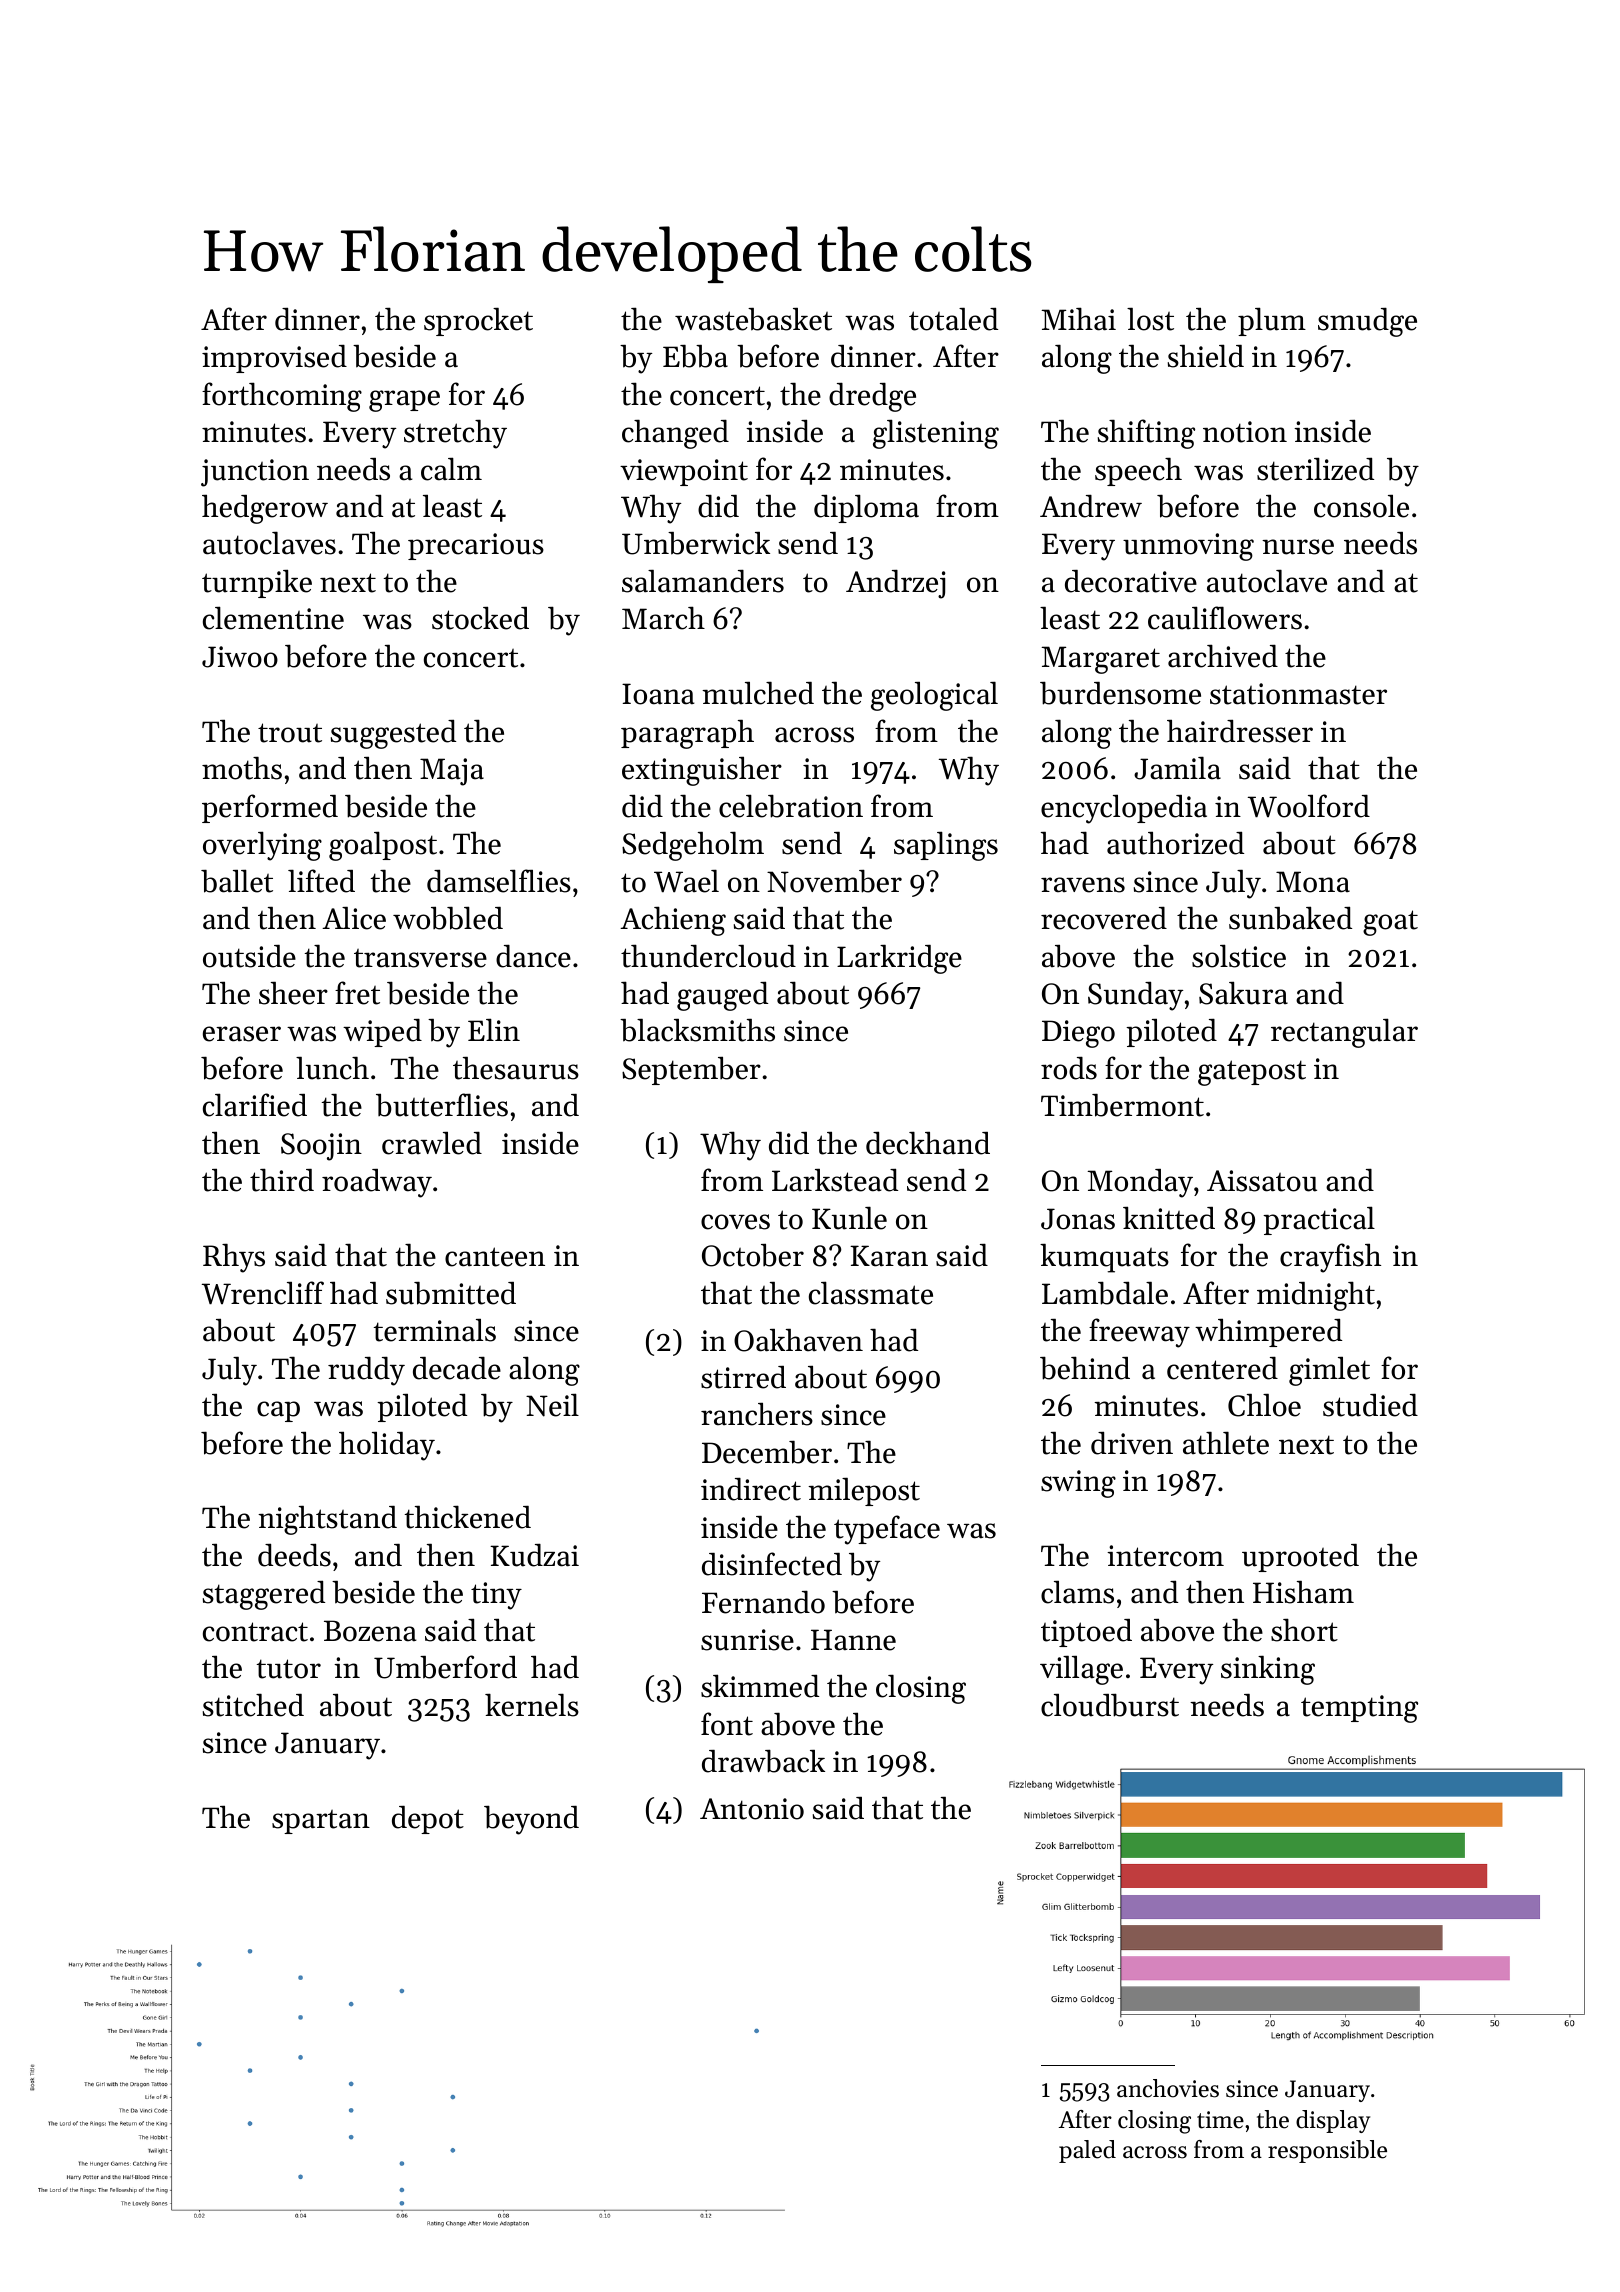  I want to click on sterilized, so click(1315, 469).
